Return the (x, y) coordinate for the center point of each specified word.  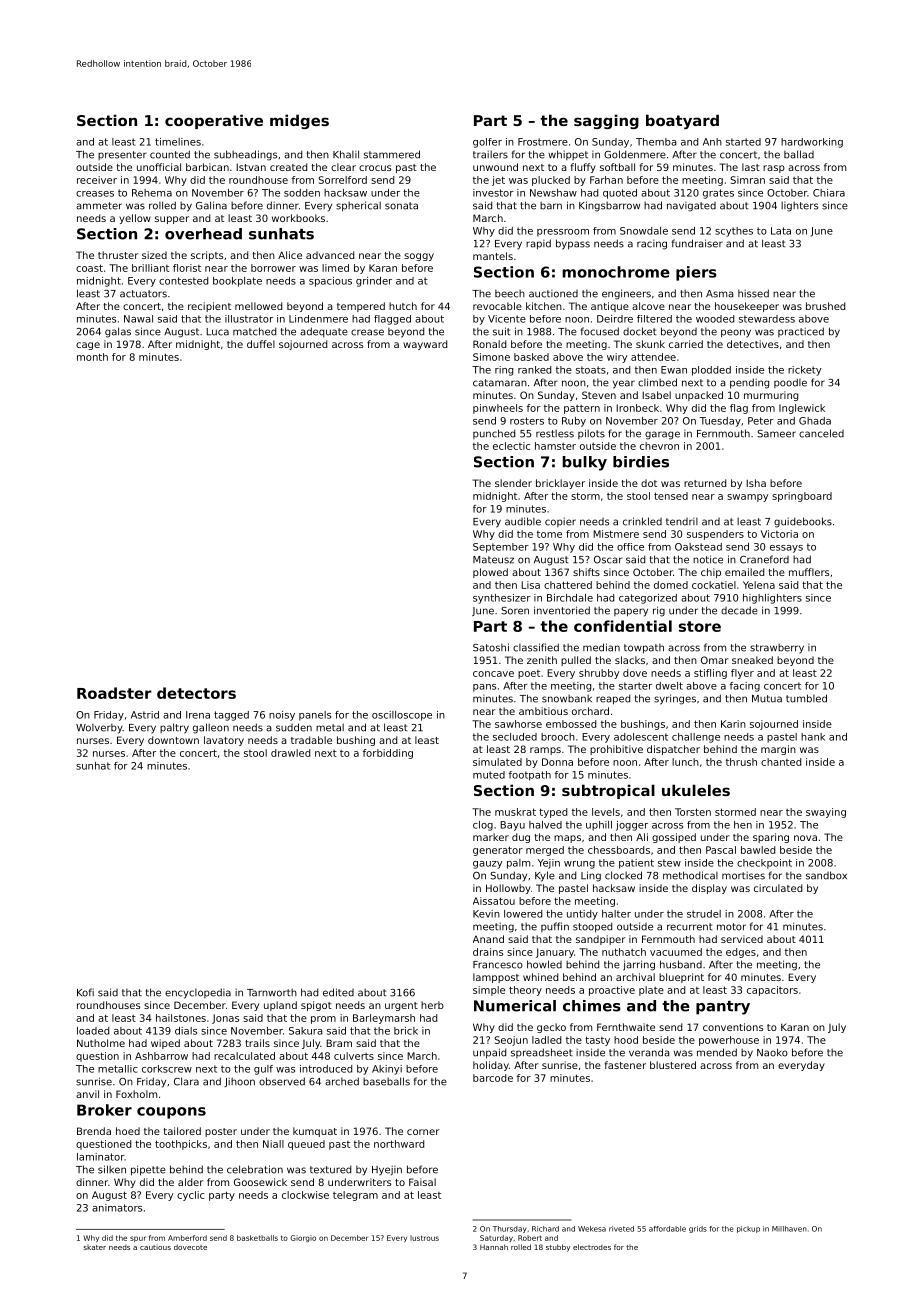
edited (338, 992)
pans (484, 688)
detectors (196, 693)
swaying (826, 813)
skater (95, 1247)
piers (696, 273)
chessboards (619, 850)
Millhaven (789, 1229)
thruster (118, 255)
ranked (534, 370)
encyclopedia (198, 993)
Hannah (494, 1247)
